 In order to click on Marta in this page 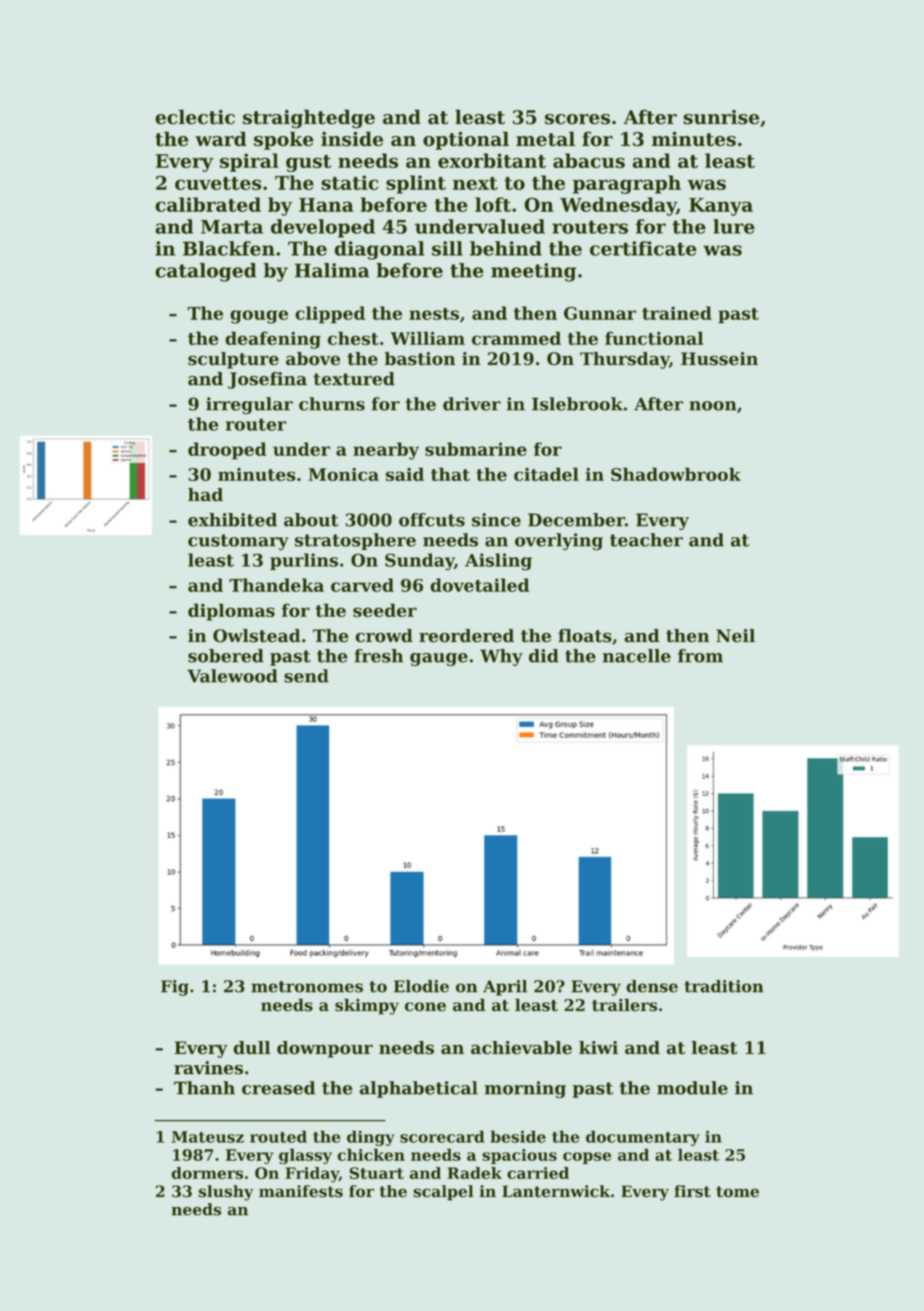, I will do `click(232, 227)`.
